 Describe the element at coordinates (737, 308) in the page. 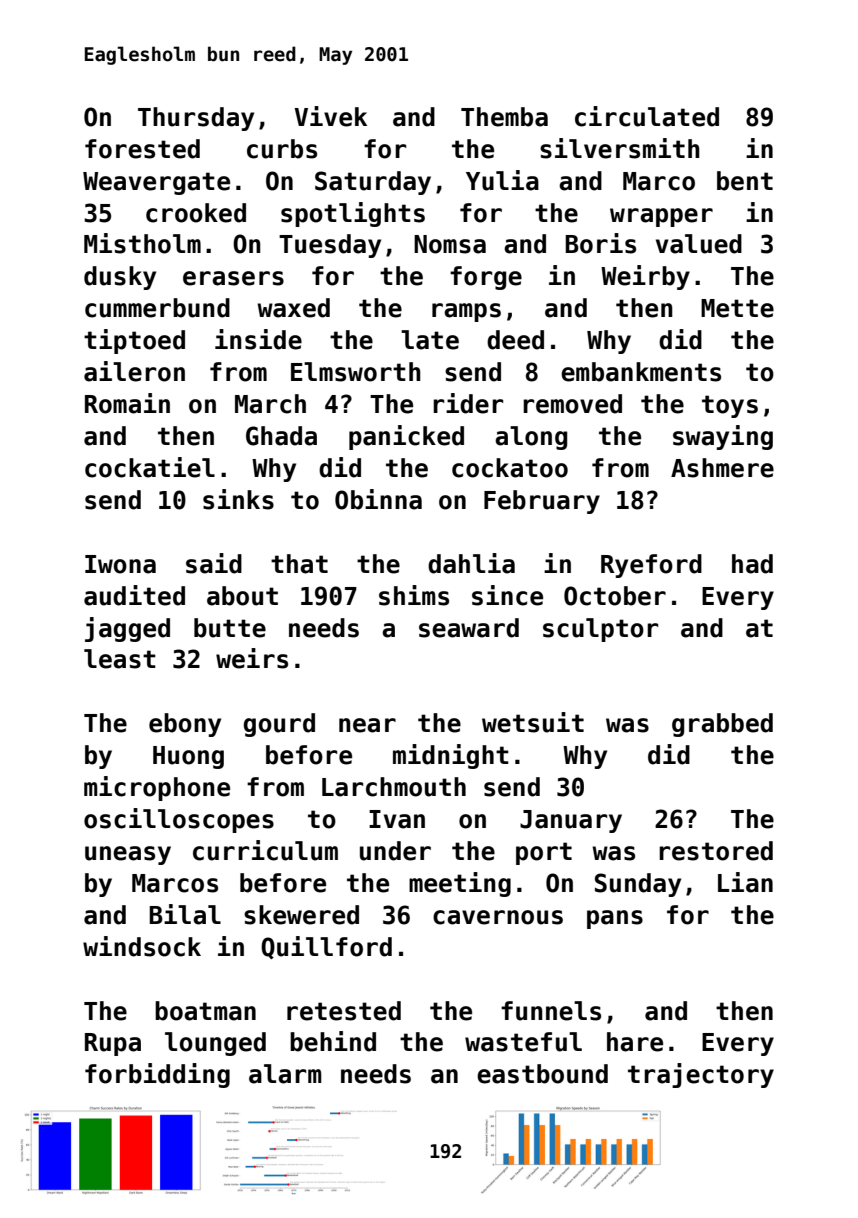

I see `Mette` at that location.
